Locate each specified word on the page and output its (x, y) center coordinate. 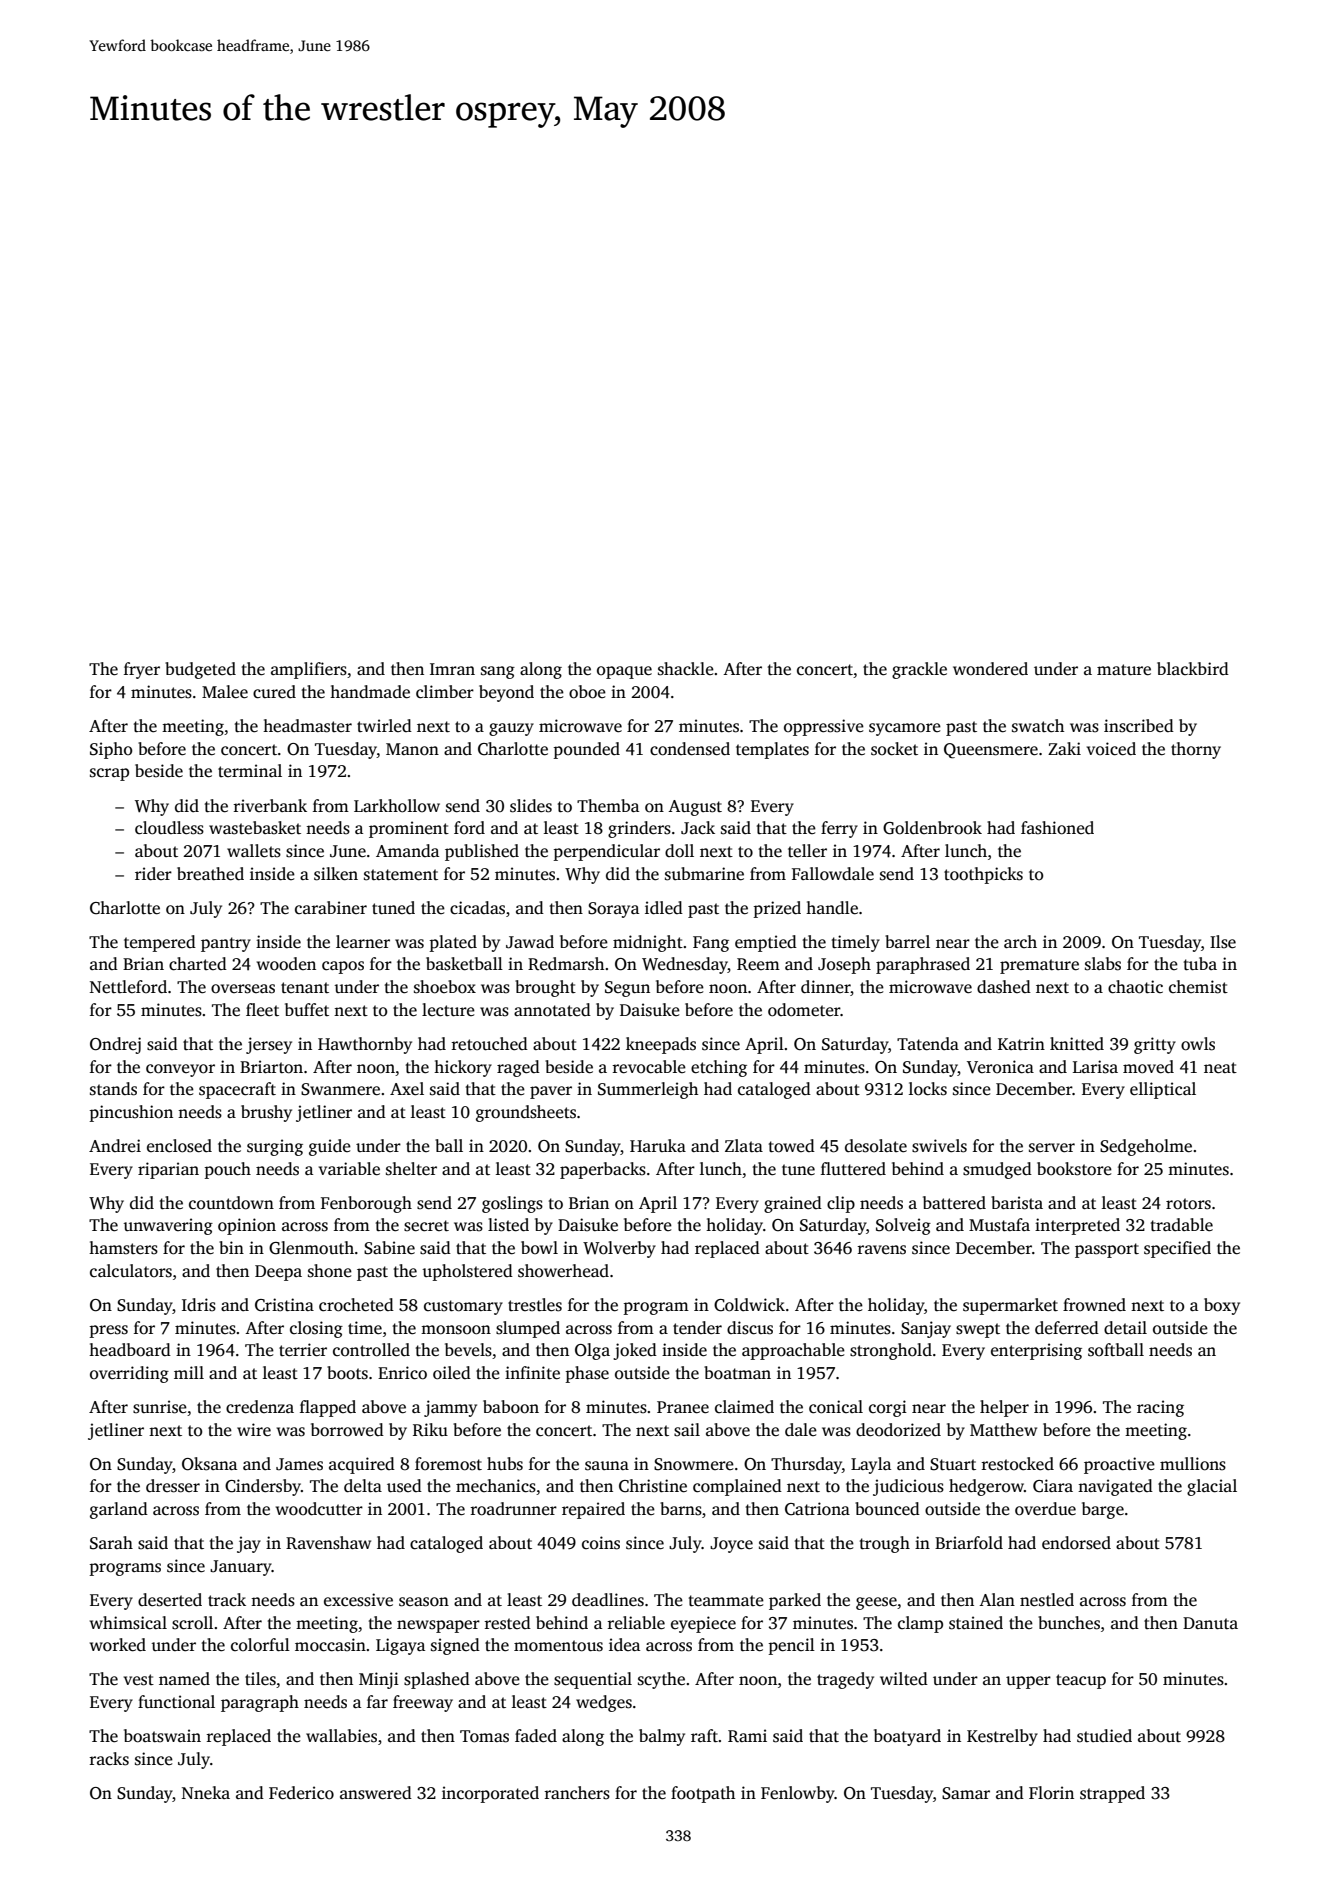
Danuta (1210, 1623)
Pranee (683, 1407)
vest (139, 1680)
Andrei (115, 1145)
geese (876, 1603)
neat (1220, 1068)
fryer (142, 670)
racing (1160, 1408)
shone (330, 1271)
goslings (512, 1204)
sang (498, 672)
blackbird (1193, 668)
